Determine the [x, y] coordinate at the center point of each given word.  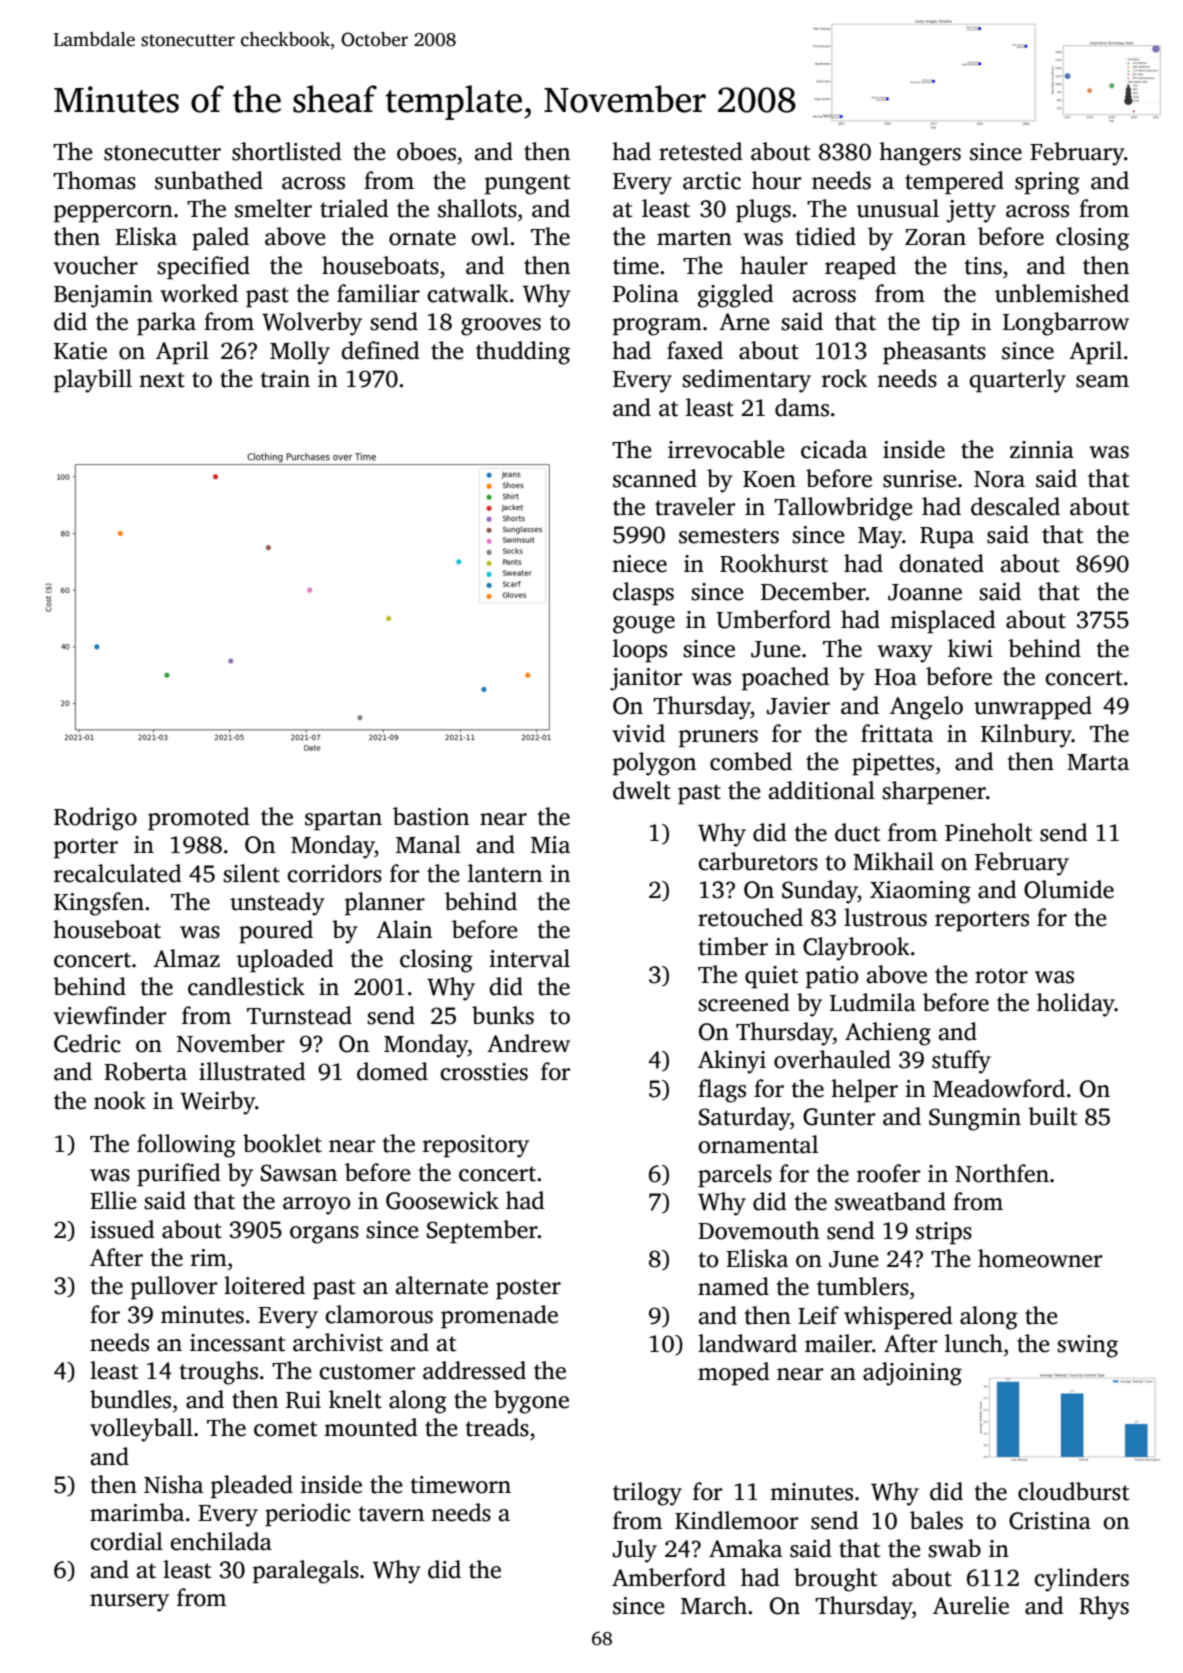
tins [983, 266]
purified [179, 1175]
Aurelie [971, 1605]
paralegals [306, 1572]
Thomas [94, 180]
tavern [391, 1514]
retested [701, 151]
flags [722, 1091]
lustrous [885, 917]
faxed [695, 350]
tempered [954, 183]
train [285, 379]
